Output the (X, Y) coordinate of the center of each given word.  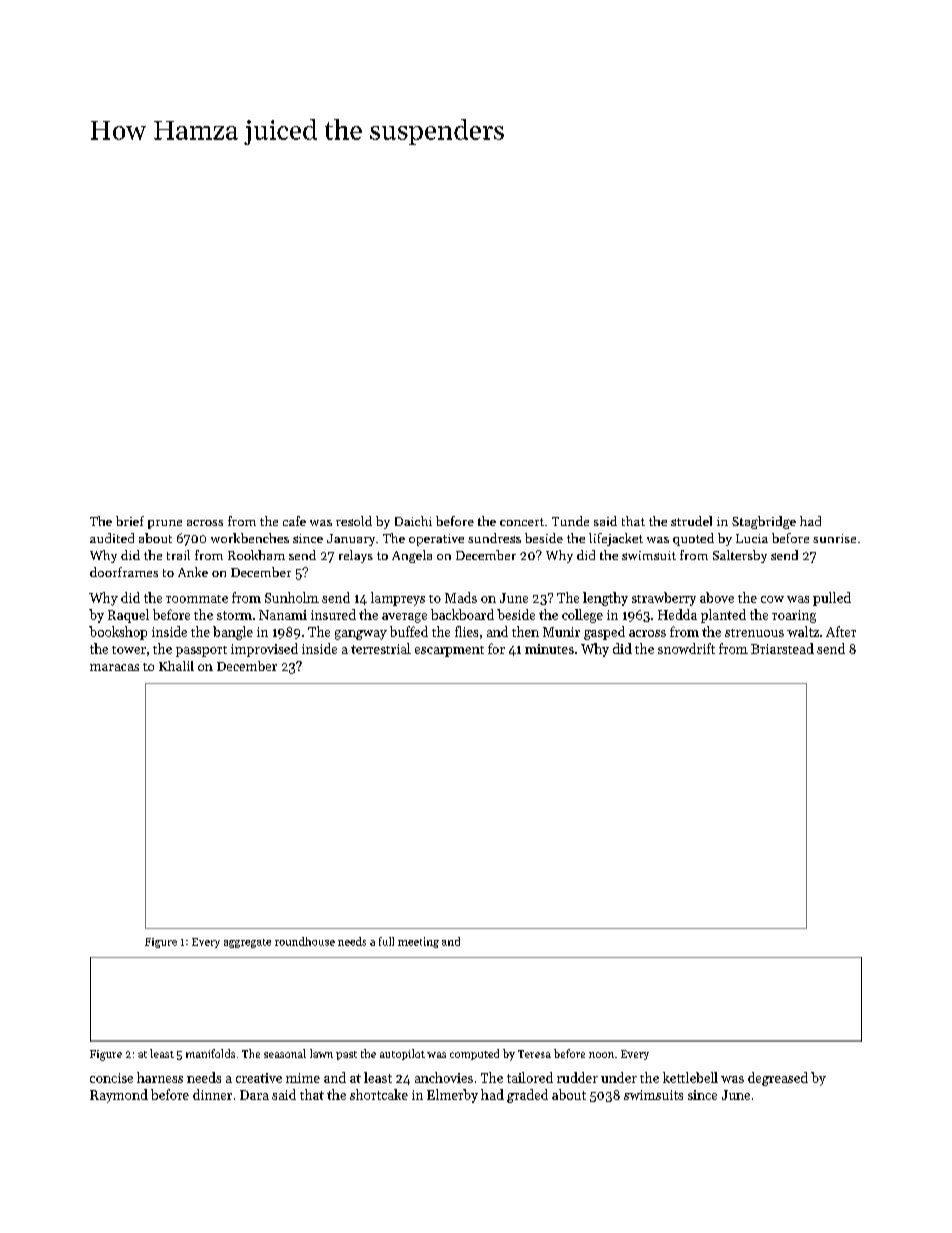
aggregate (247, 943)
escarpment (449, 651)
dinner (212, 1094)
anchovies (444, 1077)
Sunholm (292, 597)
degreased (778, 1079)
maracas (114, 667)
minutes (549, 649)
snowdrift (686, 648)
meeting (418, 942)
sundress (494, 538)
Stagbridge (764, 522)
